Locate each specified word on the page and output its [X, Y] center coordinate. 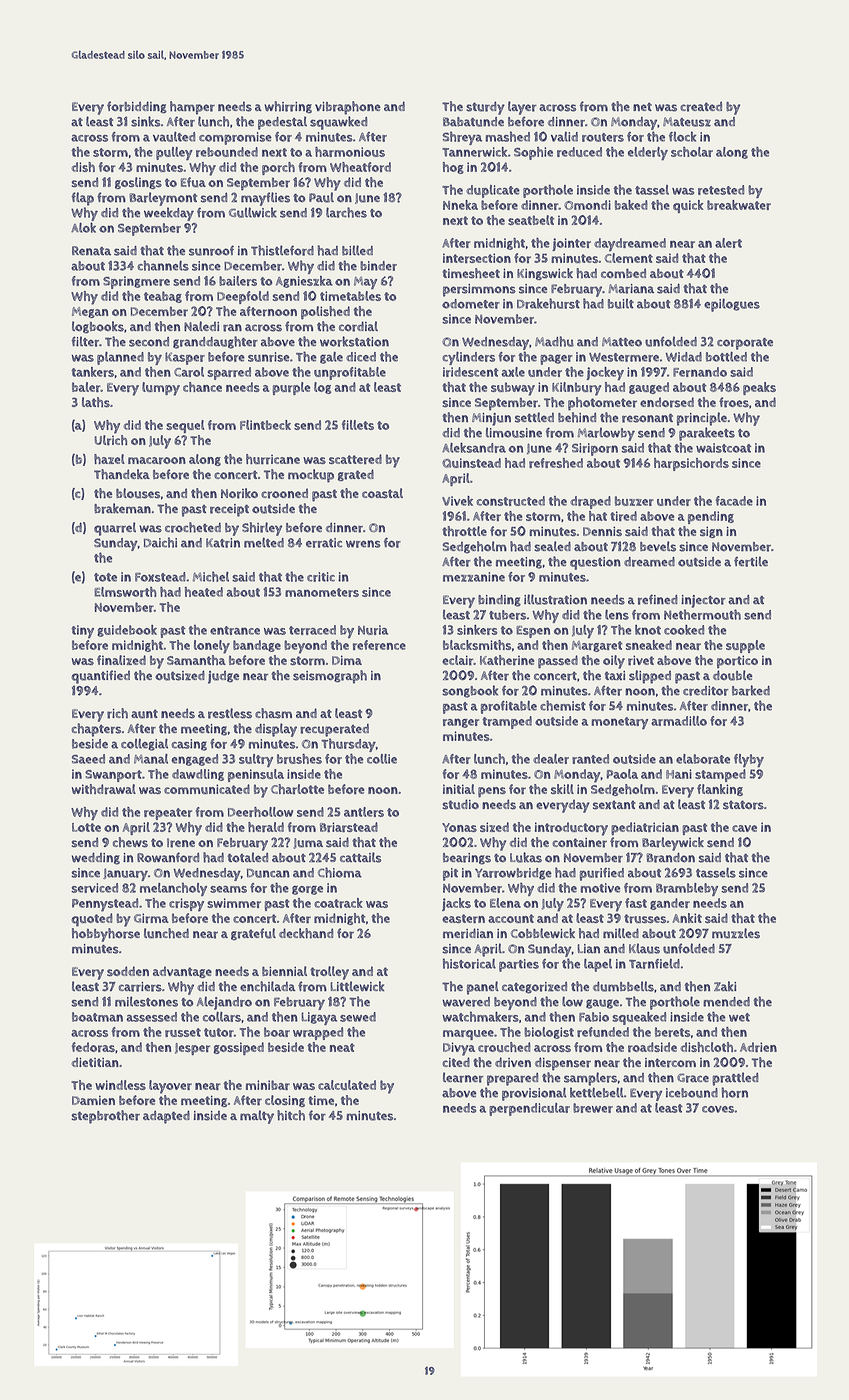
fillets [358, 425]
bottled [726, 357]
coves [718, 1109]
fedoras [93, 1047]
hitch [291, 1115]
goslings [138, 183]
